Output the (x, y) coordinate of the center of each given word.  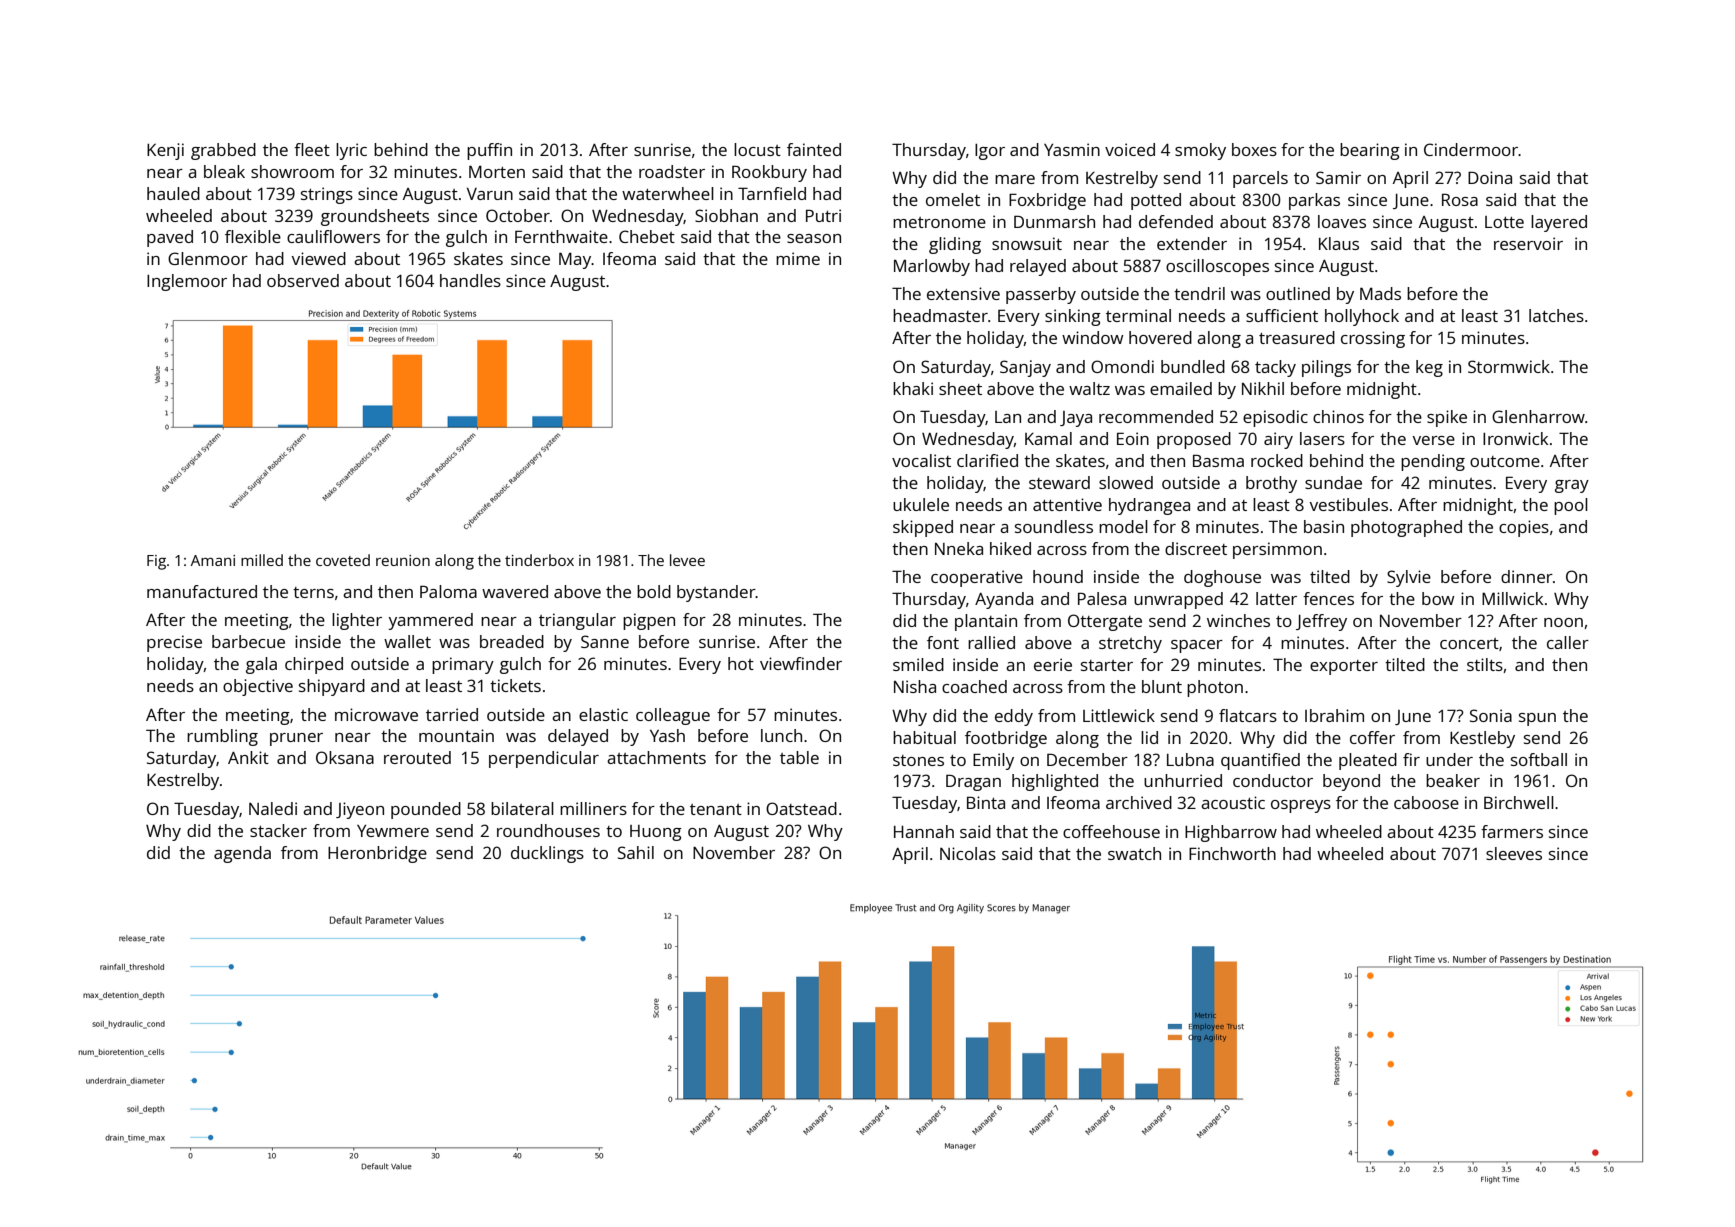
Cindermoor (1471, 149)
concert (1469, 643)
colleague (673, 716)
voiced (1130, 149)
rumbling (222, 737)
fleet (312, 149)
